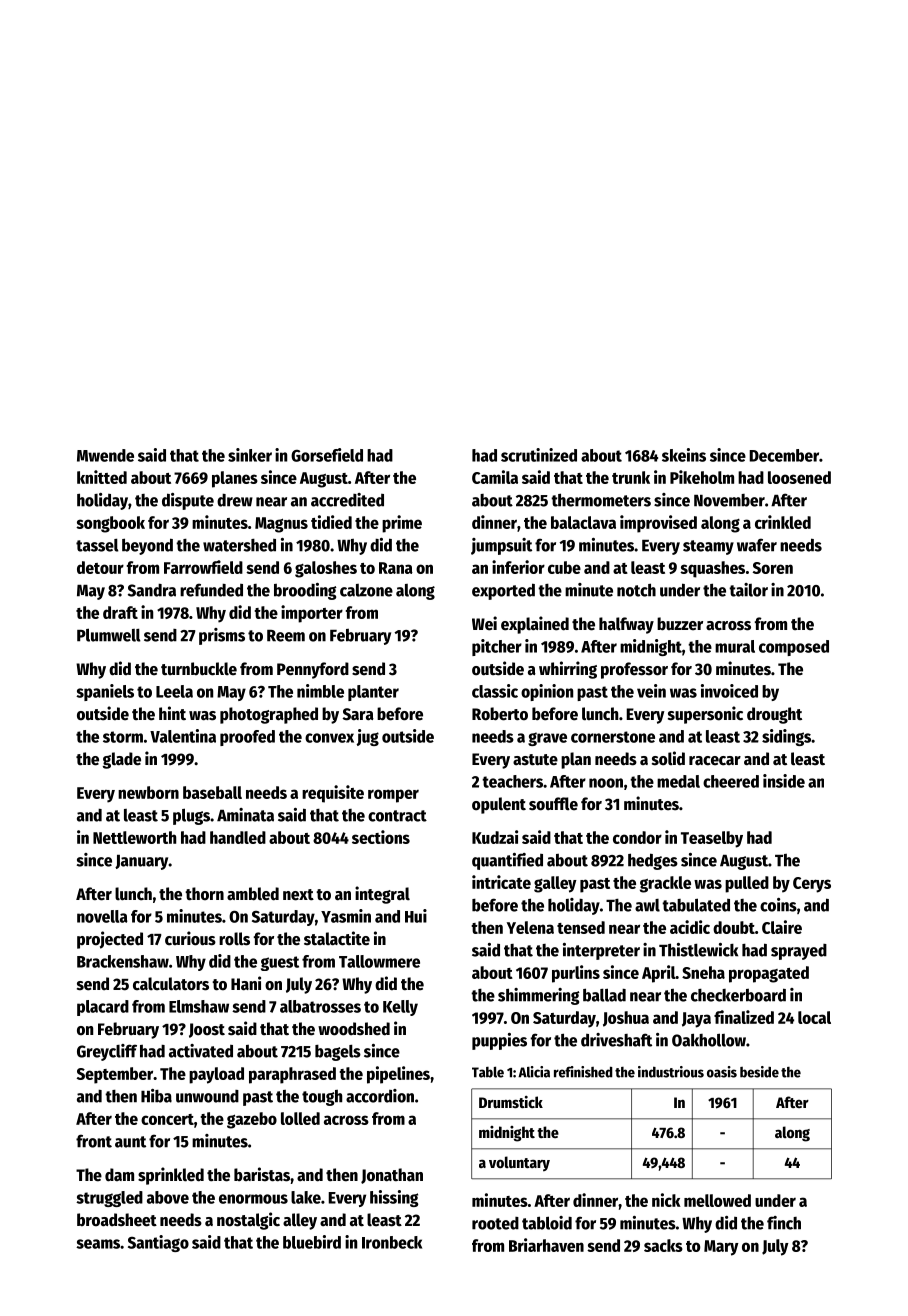 This document has height=1316, width=908. What do you see at coordinates (784, 781) in the document?
I see `inside` at bounding box center [784, 781].
